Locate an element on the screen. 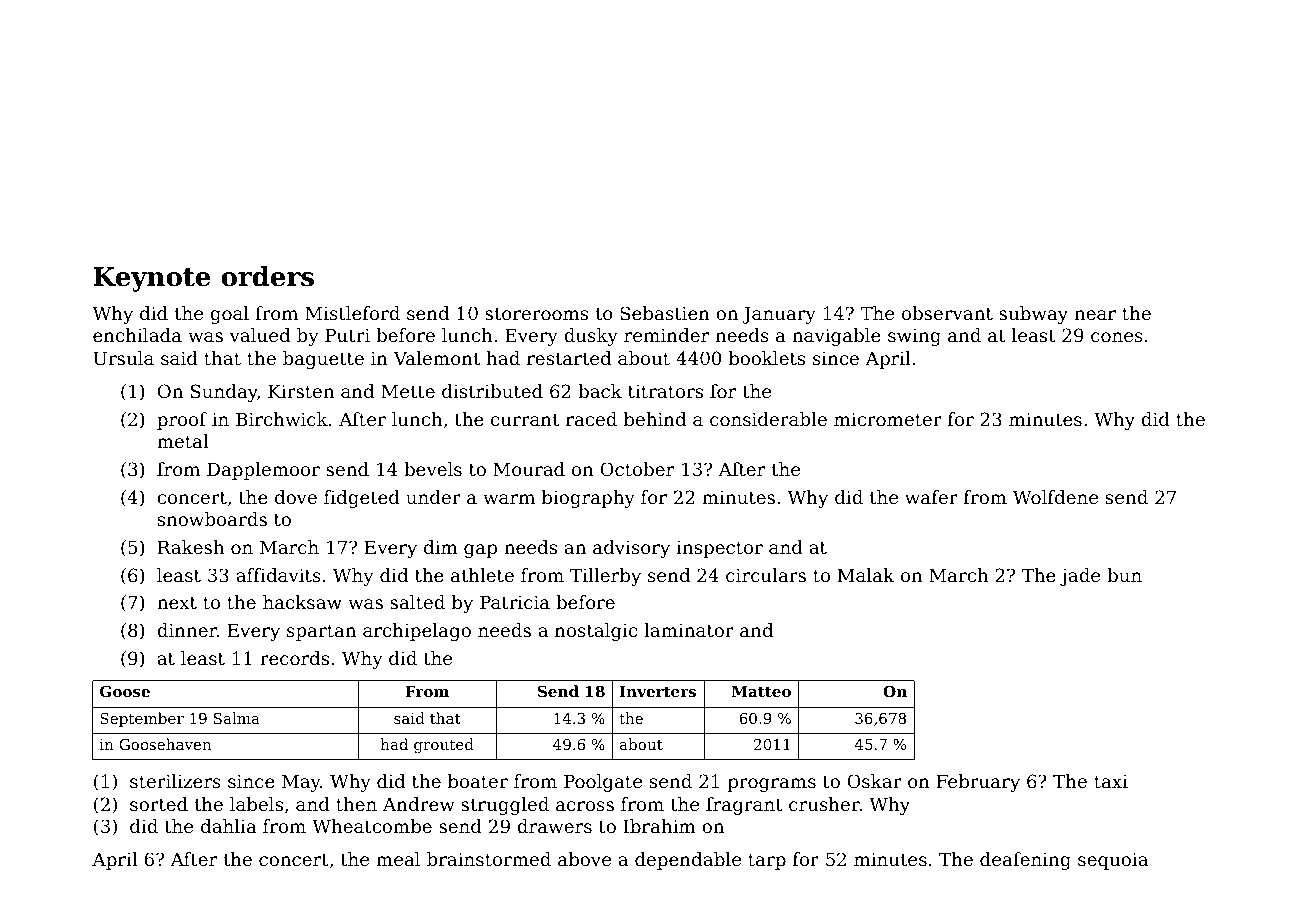 The height and width of the screenshot is (924, 1308). taxi is located at coordinates (1111, 781).
